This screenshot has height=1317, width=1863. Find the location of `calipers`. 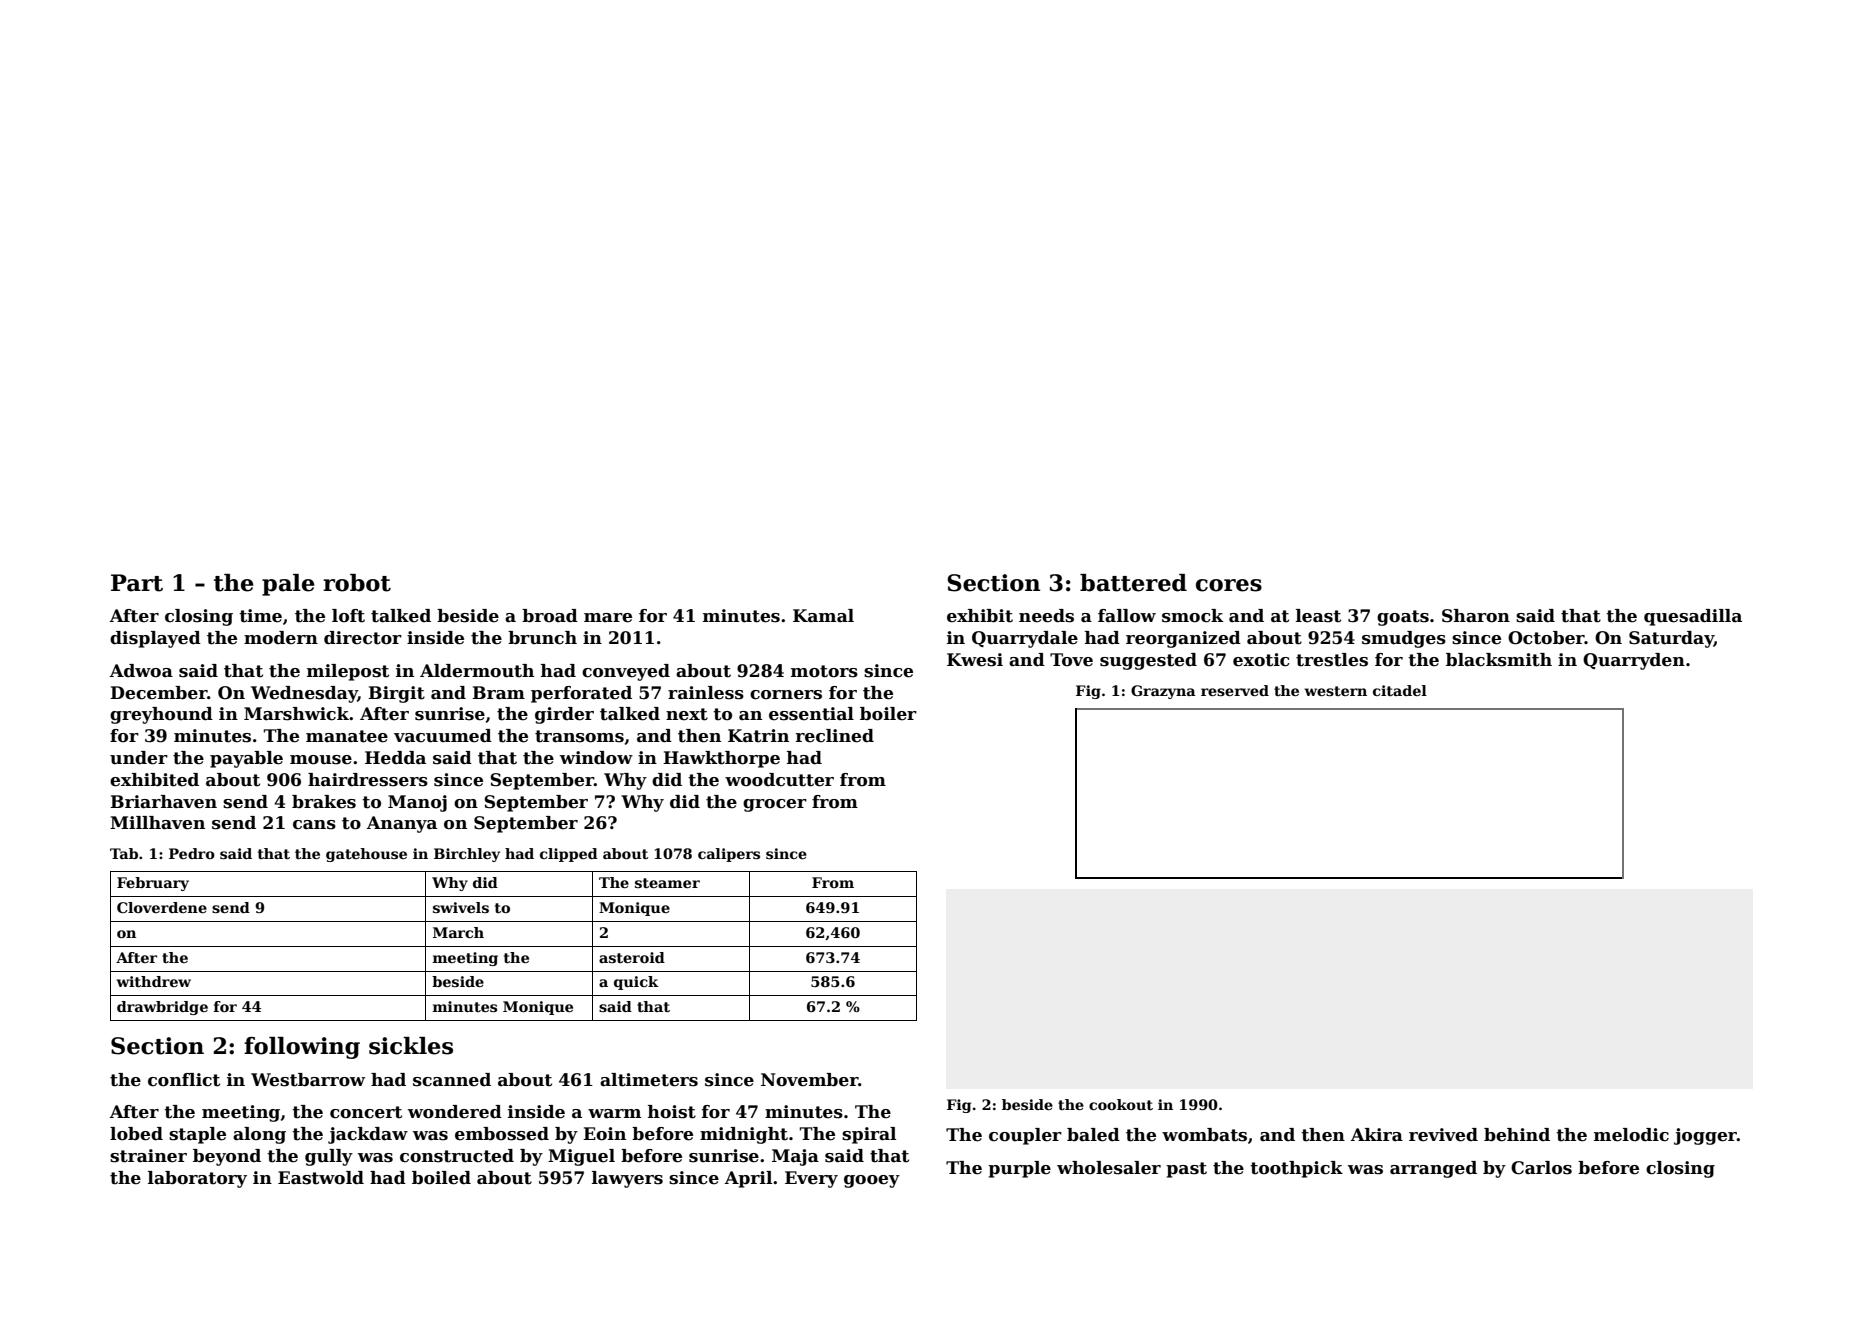

calipers is located at coordinates (729, 855).
